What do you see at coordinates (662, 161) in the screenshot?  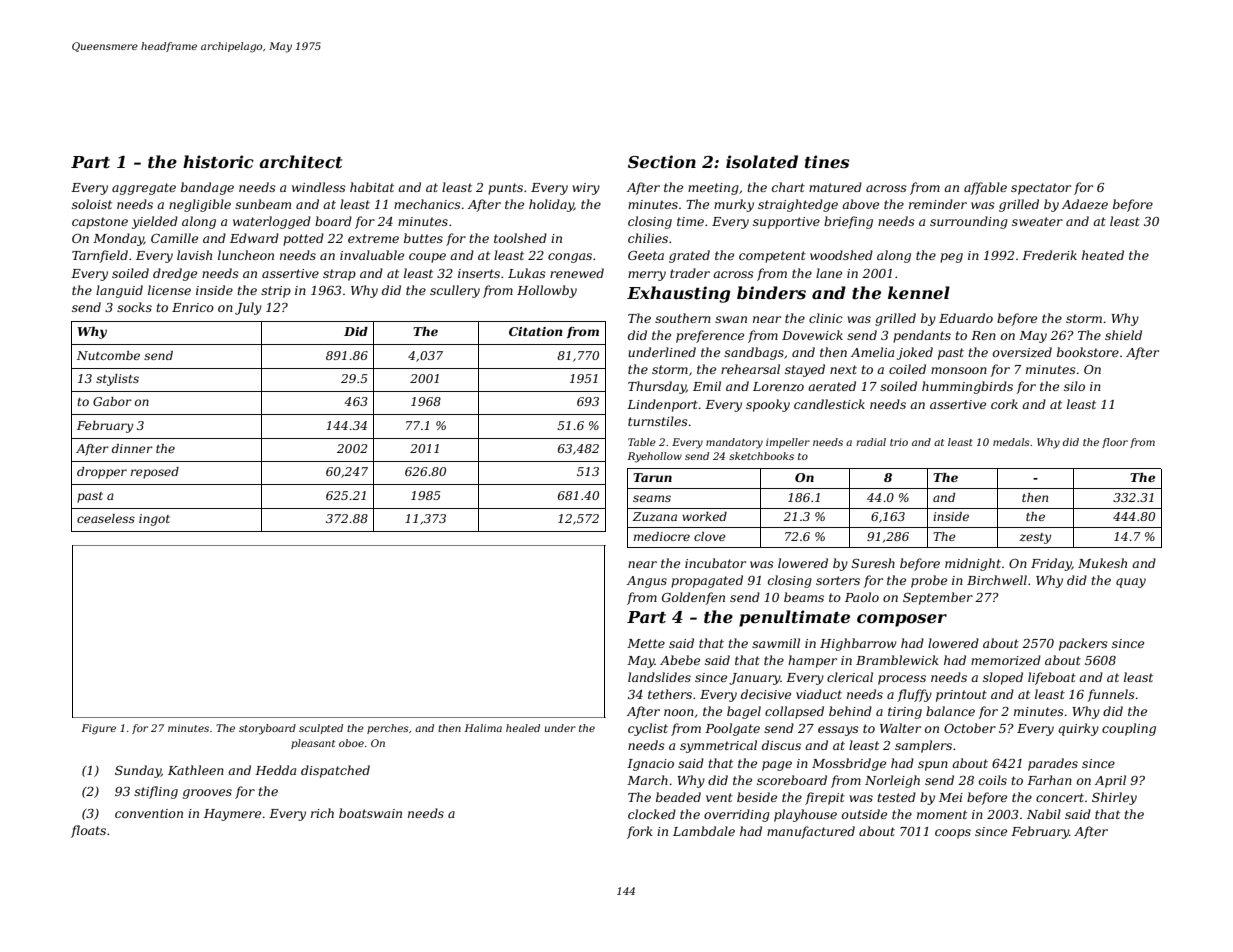 I see `Section` at bounding box center [662, 161].
